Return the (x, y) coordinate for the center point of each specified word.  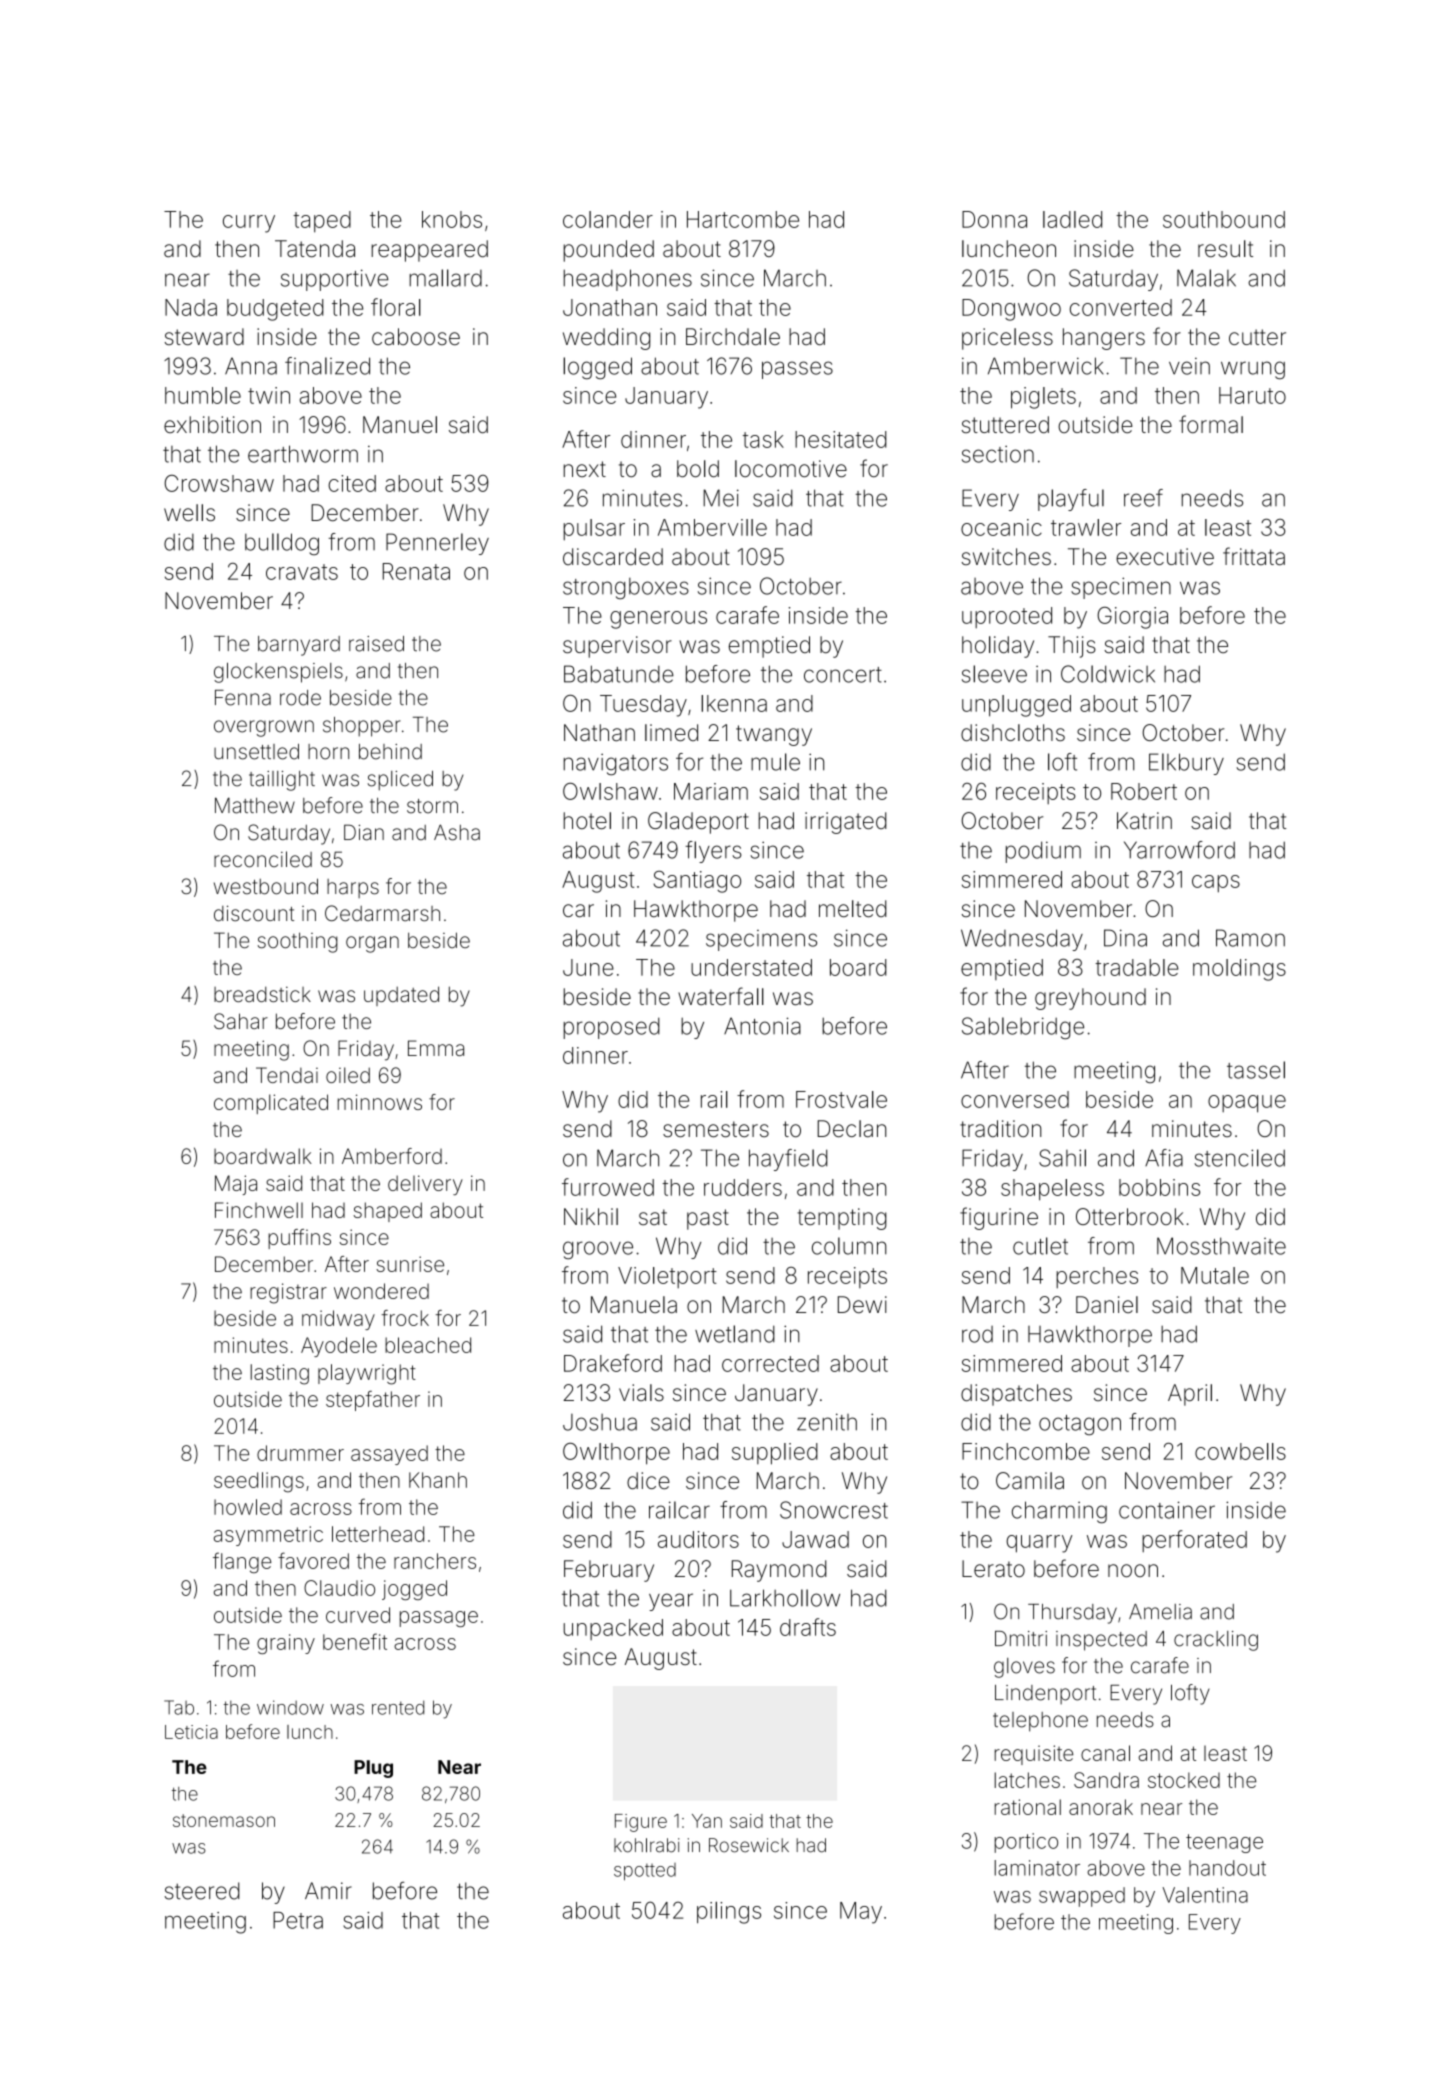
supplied (775, 1454)
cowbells (1240, 1451)
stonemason (224, 1820)
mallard (445, 278)
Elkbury (1186, 764)
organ (372, 944)
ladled (1072, 219)
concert (843, 675)
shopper (362, 727)
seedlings (259, 1482)
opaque (1247, 1104)
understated (751, 967)
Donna (994, 219)
